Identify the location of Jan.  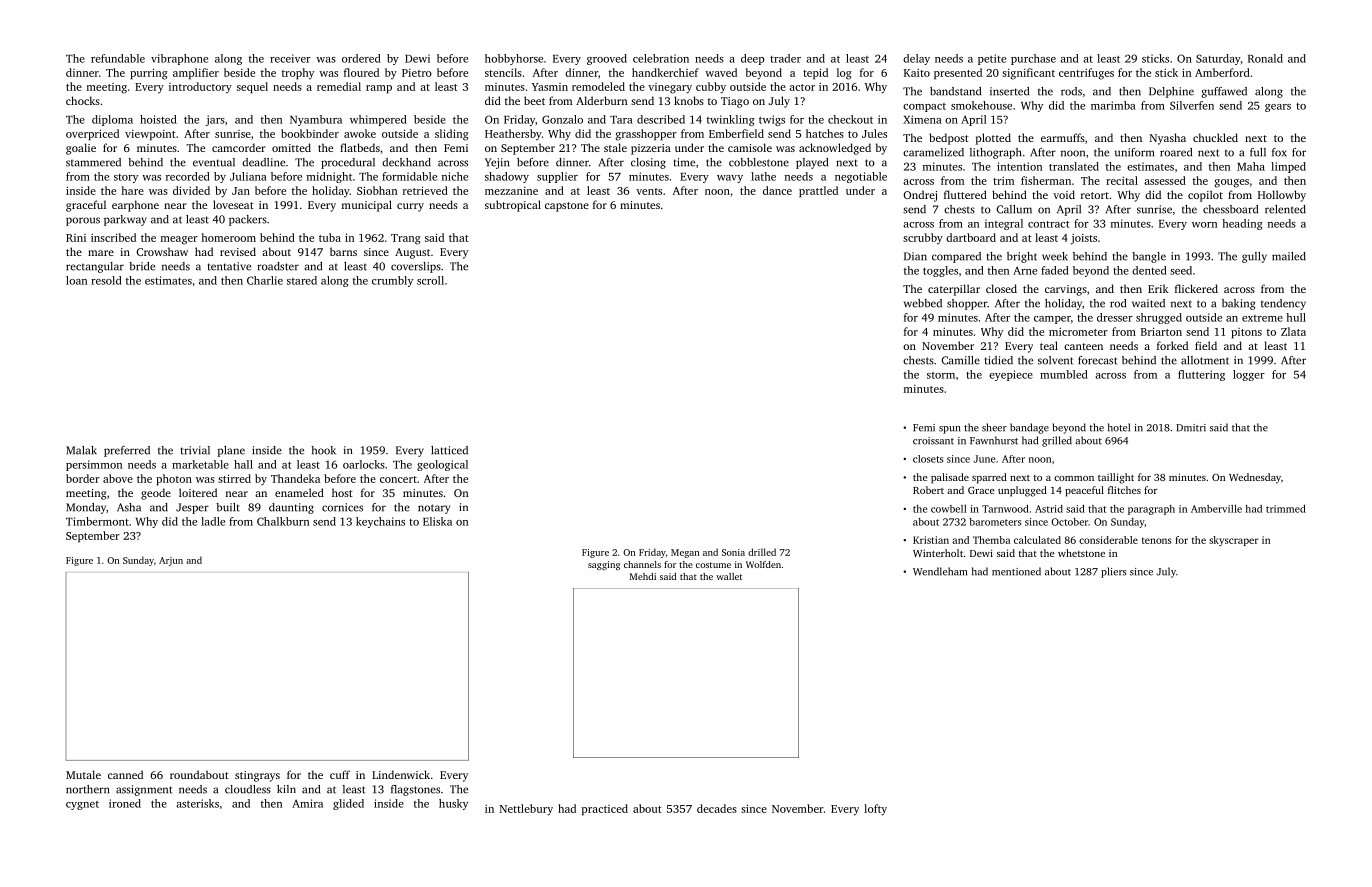
(241, 191).
